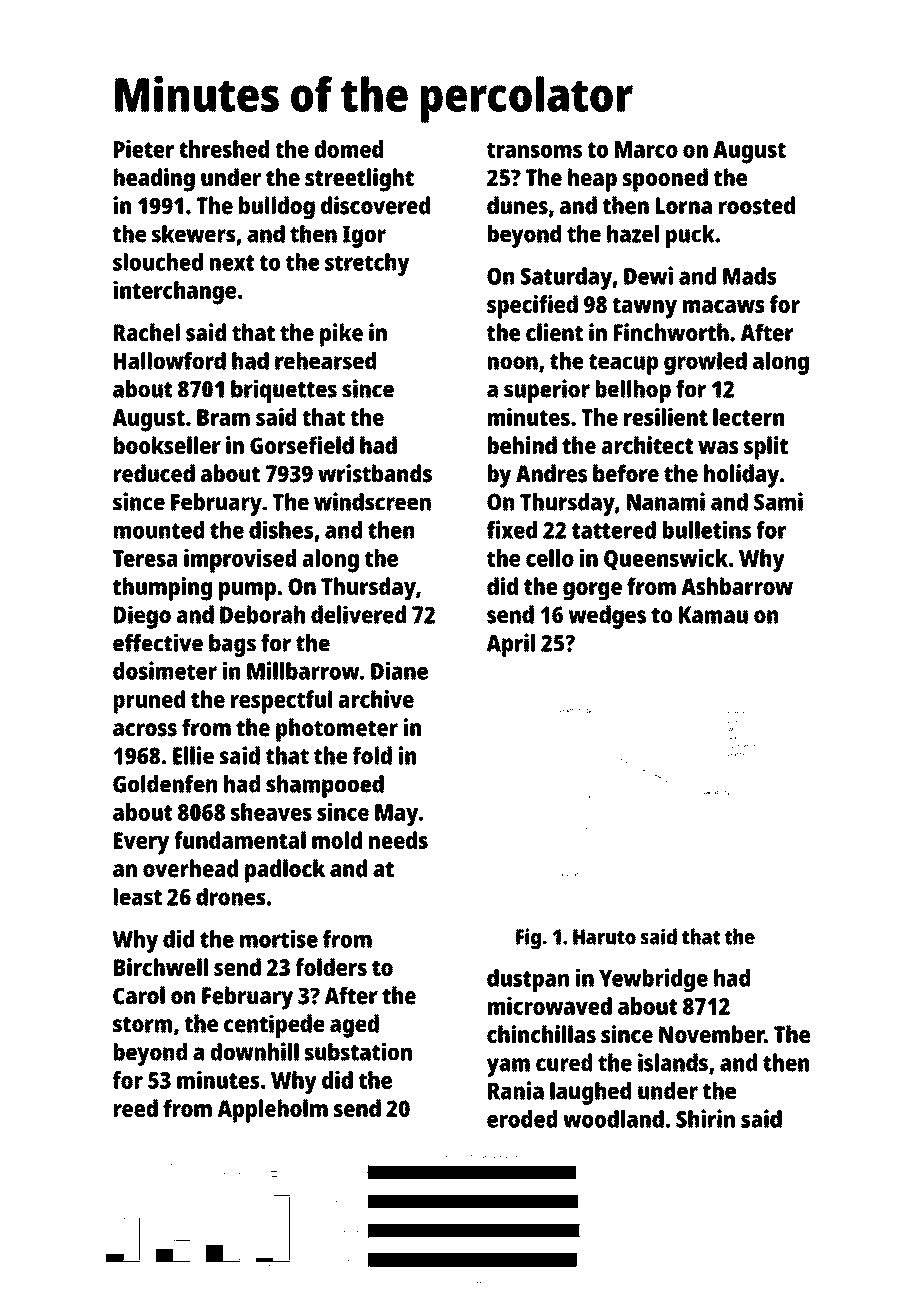 The width and height of the page is (924, 1311). Describe the element at coordinates (705, 1118) in the page. I see `Shirin` at that location.
